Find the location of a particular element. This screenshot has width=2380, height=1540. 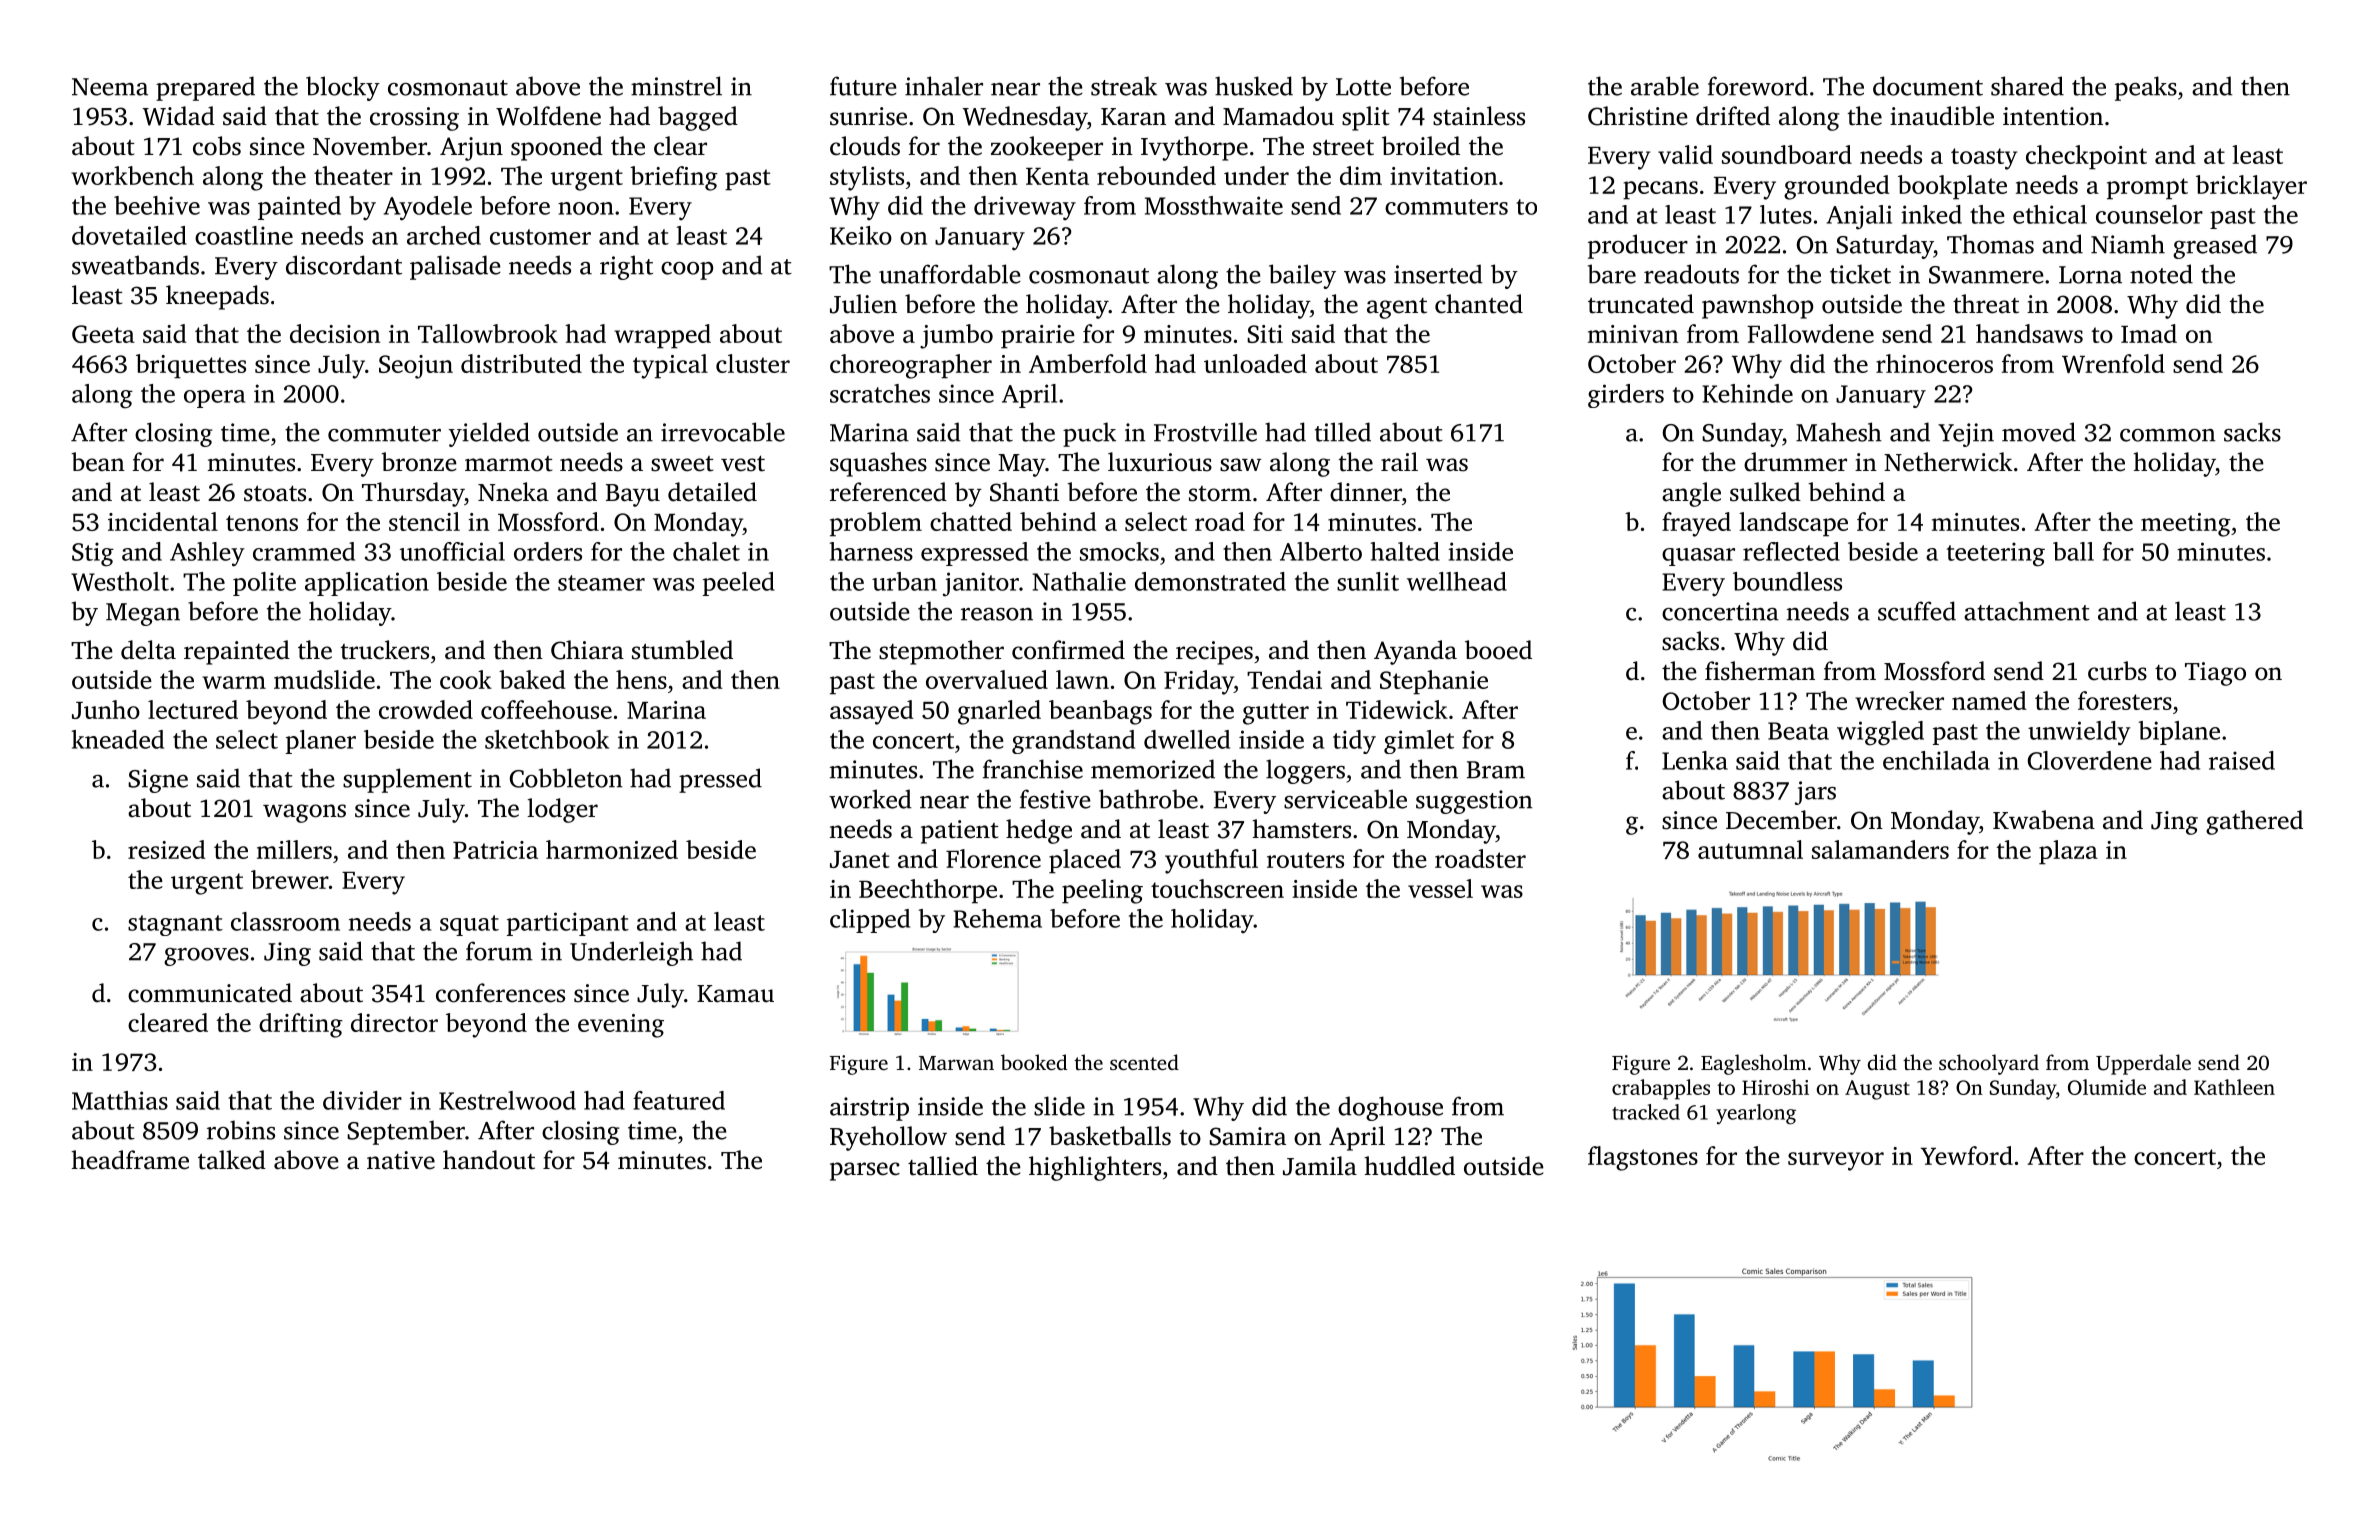

handout is located at coordinates (489, 1160).
